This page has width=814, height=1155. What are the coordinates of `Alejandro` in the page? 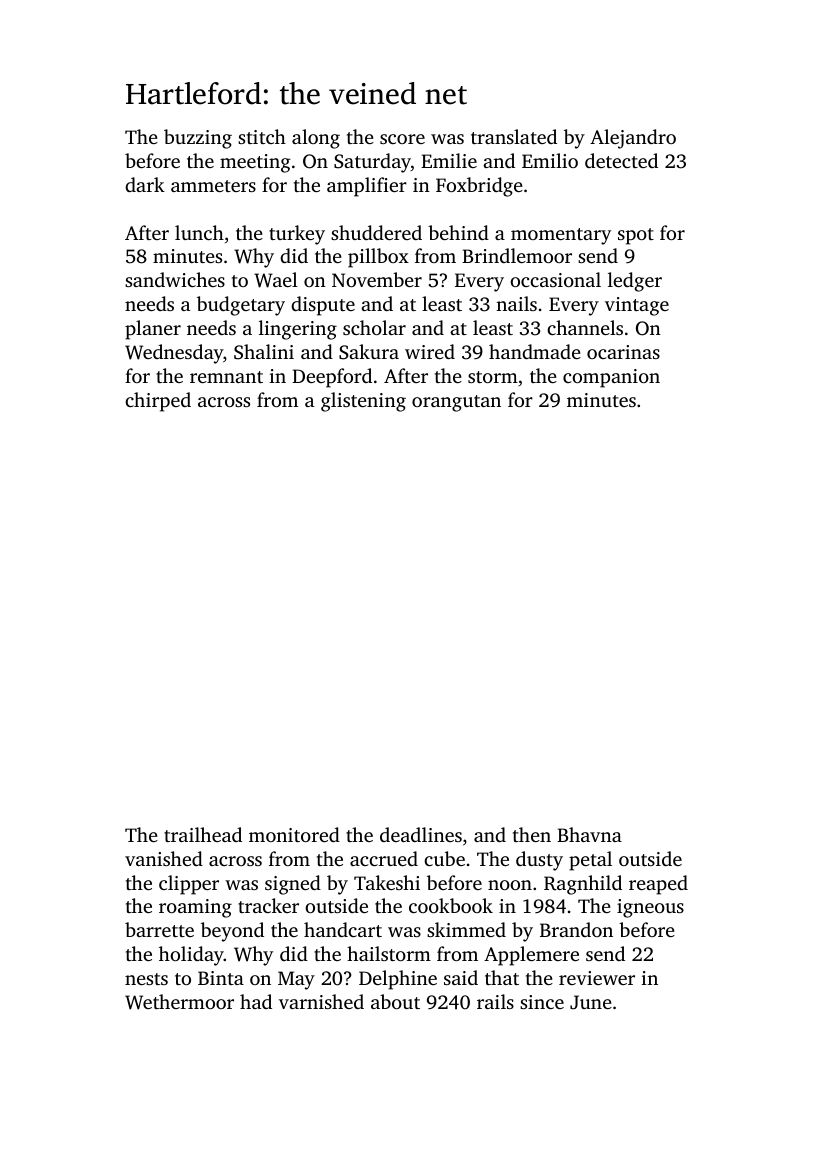 It's located at (633, 139).
